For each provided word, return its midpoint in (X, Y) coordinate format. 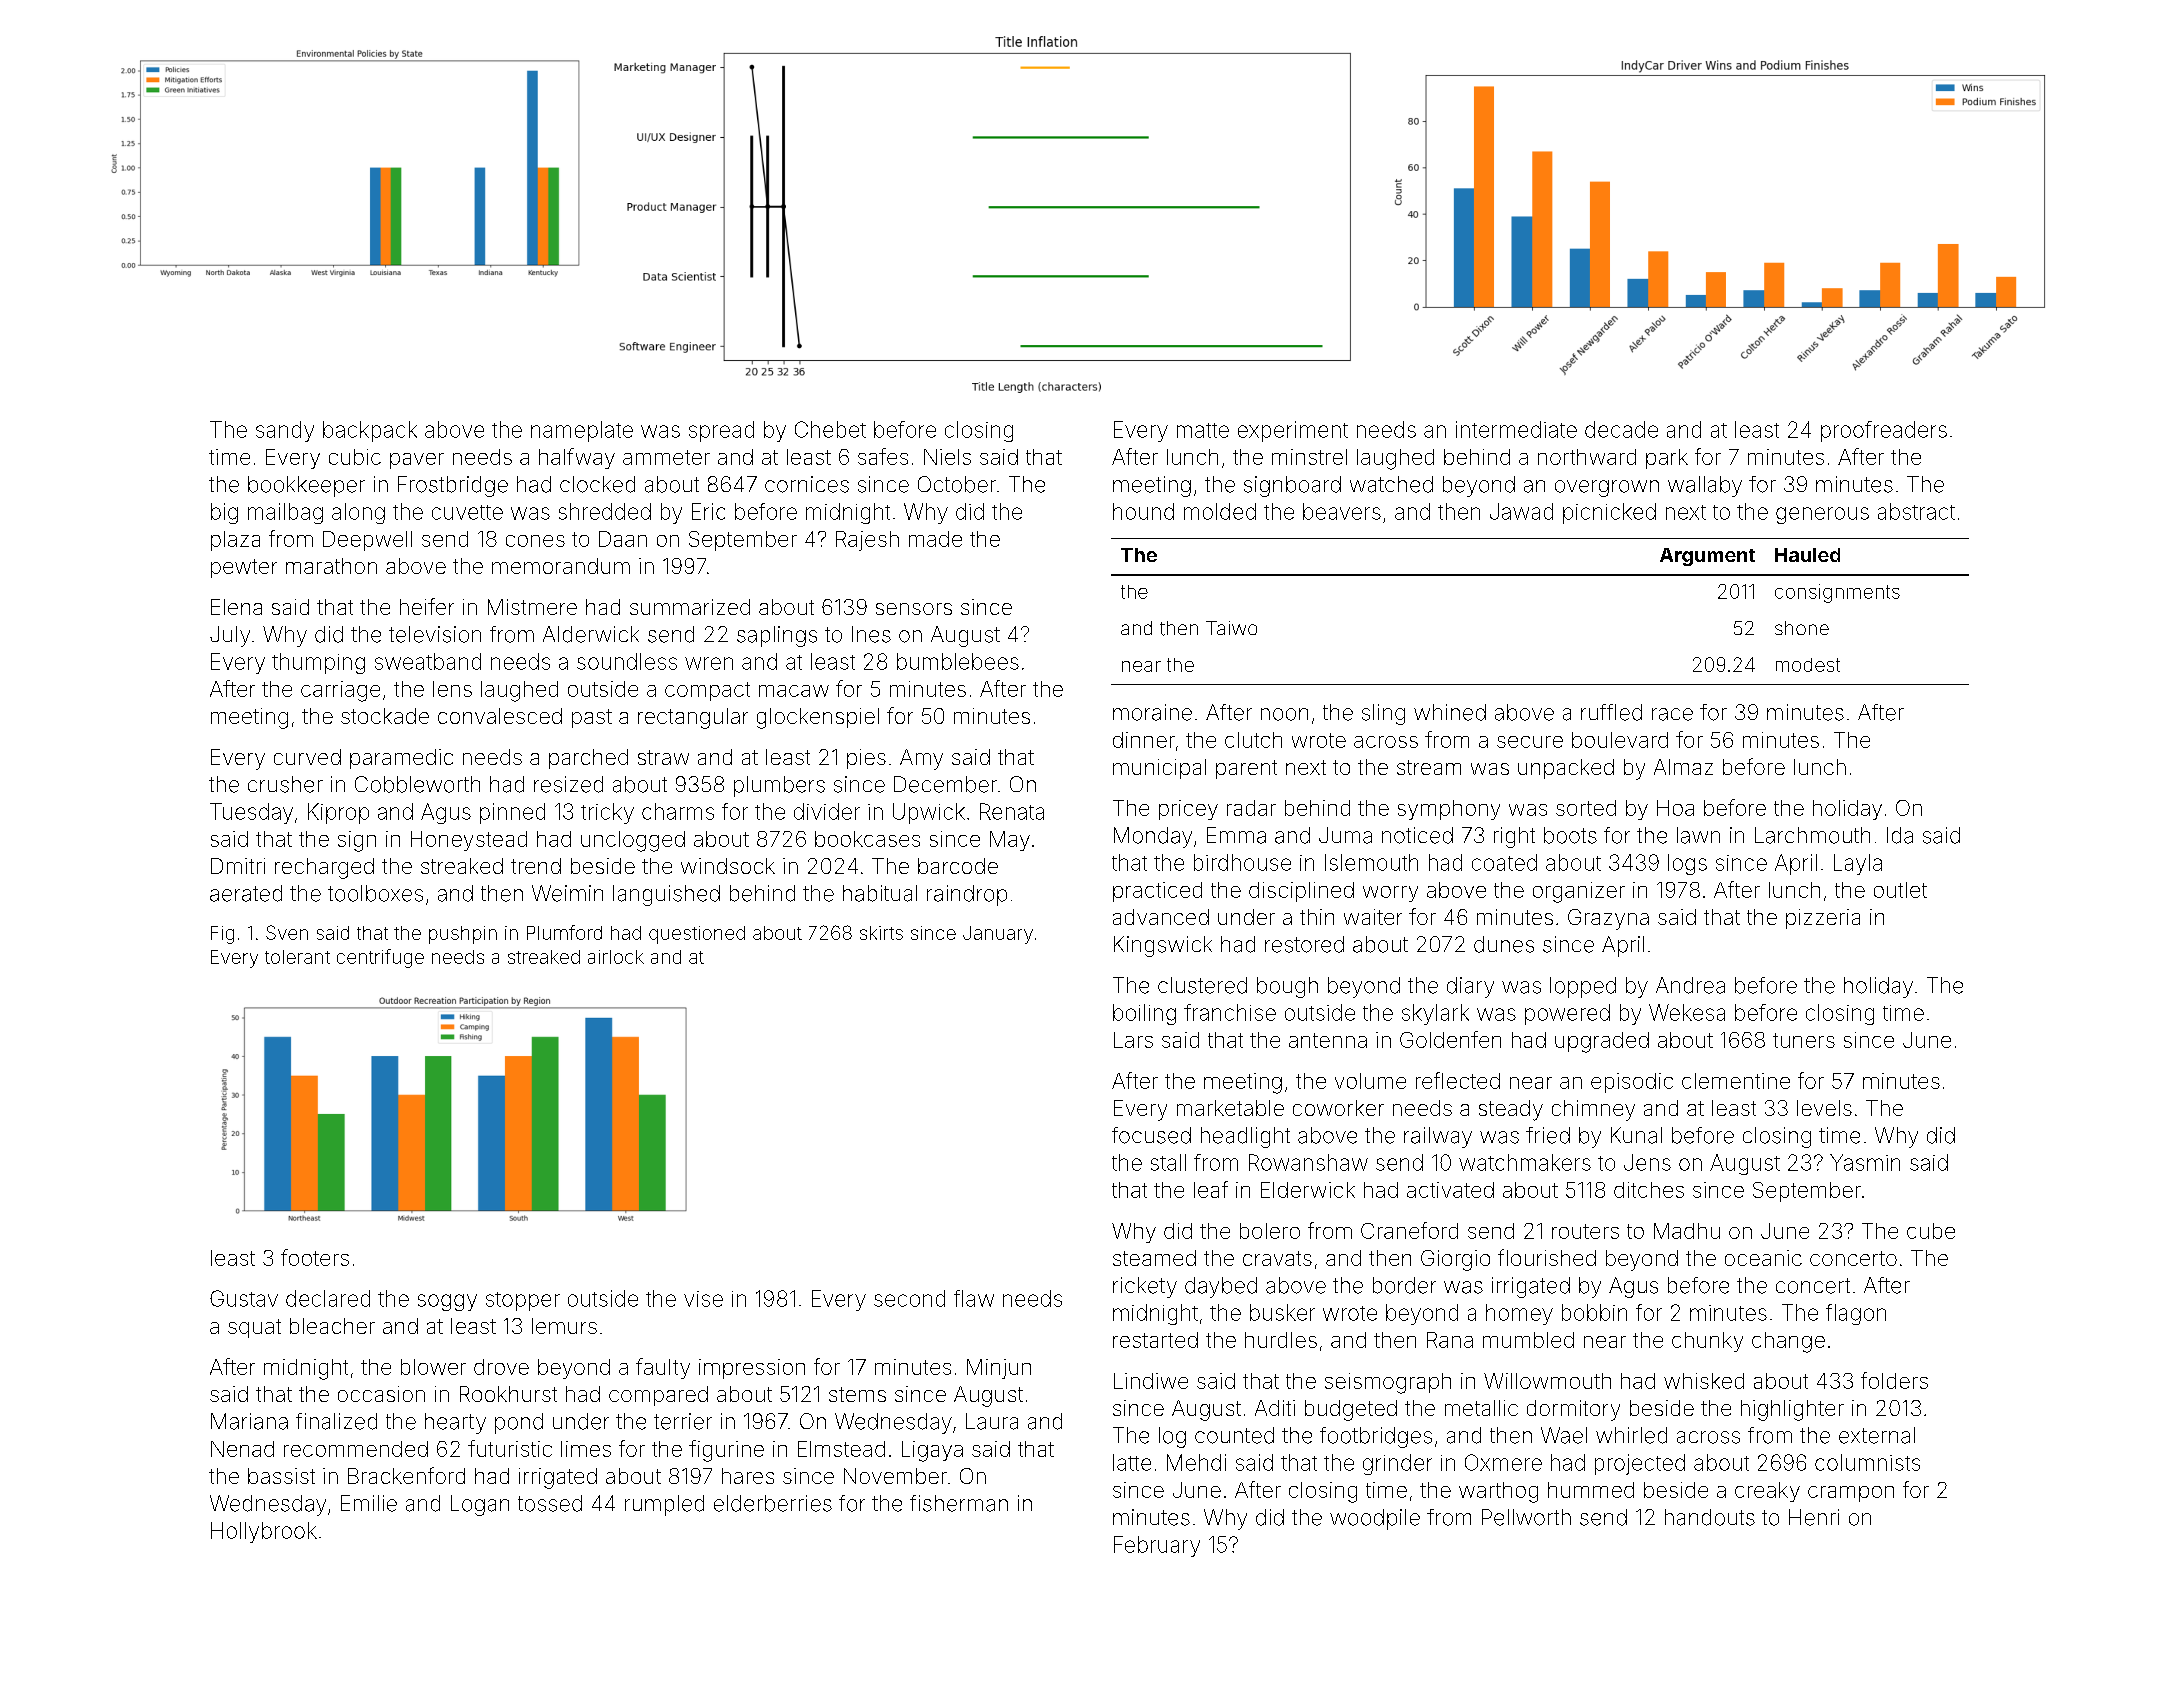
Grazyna (1608, 919)
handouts (1710, 1517)
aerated (246, 893)
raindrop (967, 895)
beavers (1342, 511)
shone (1802, 628)
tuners (1804, 1040)
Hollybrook (264, 1532)
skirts (881, 933)
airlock (616, 957)
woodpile (1375, 1519)
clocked (597, 484)
